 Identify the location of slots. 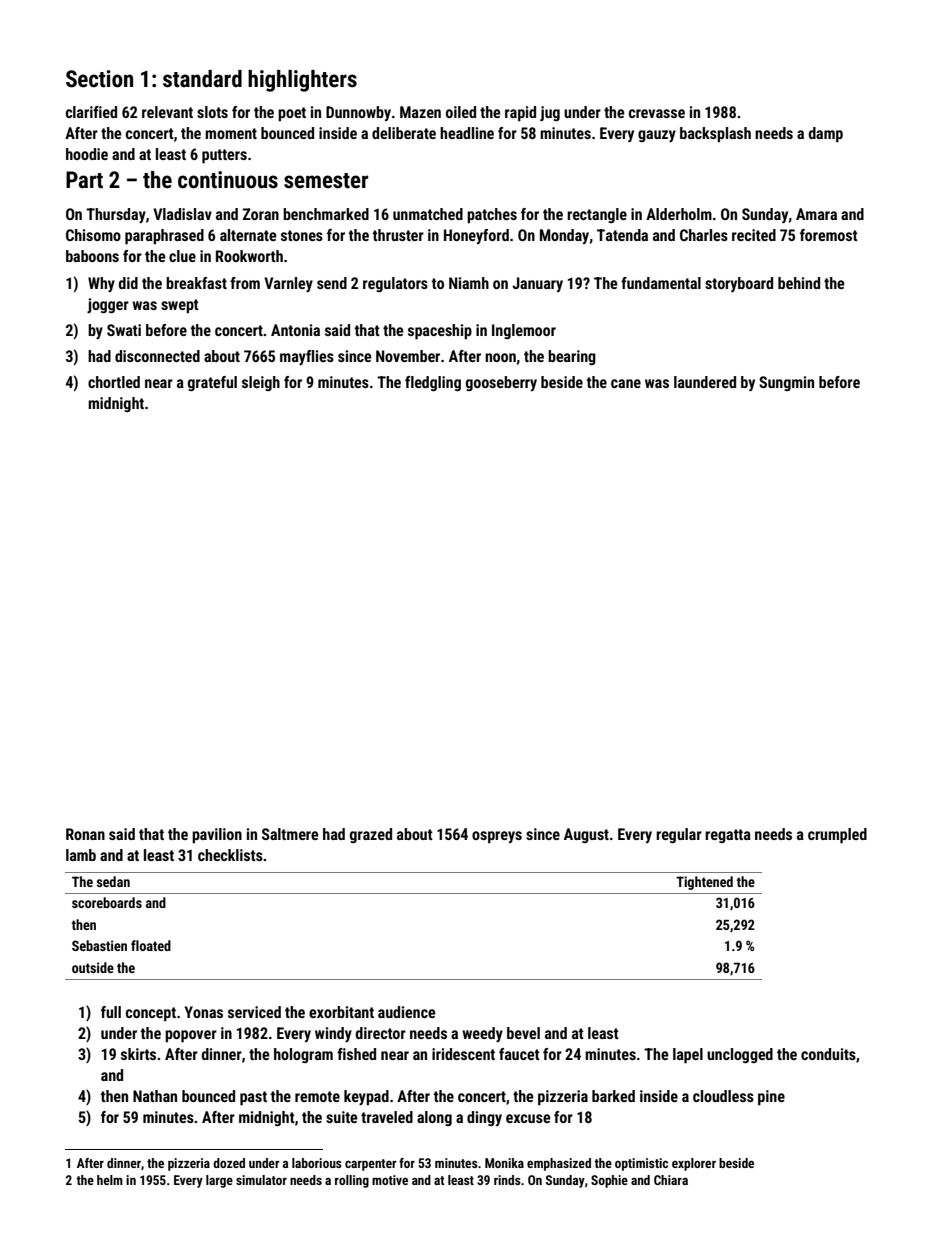
(212, 112).
